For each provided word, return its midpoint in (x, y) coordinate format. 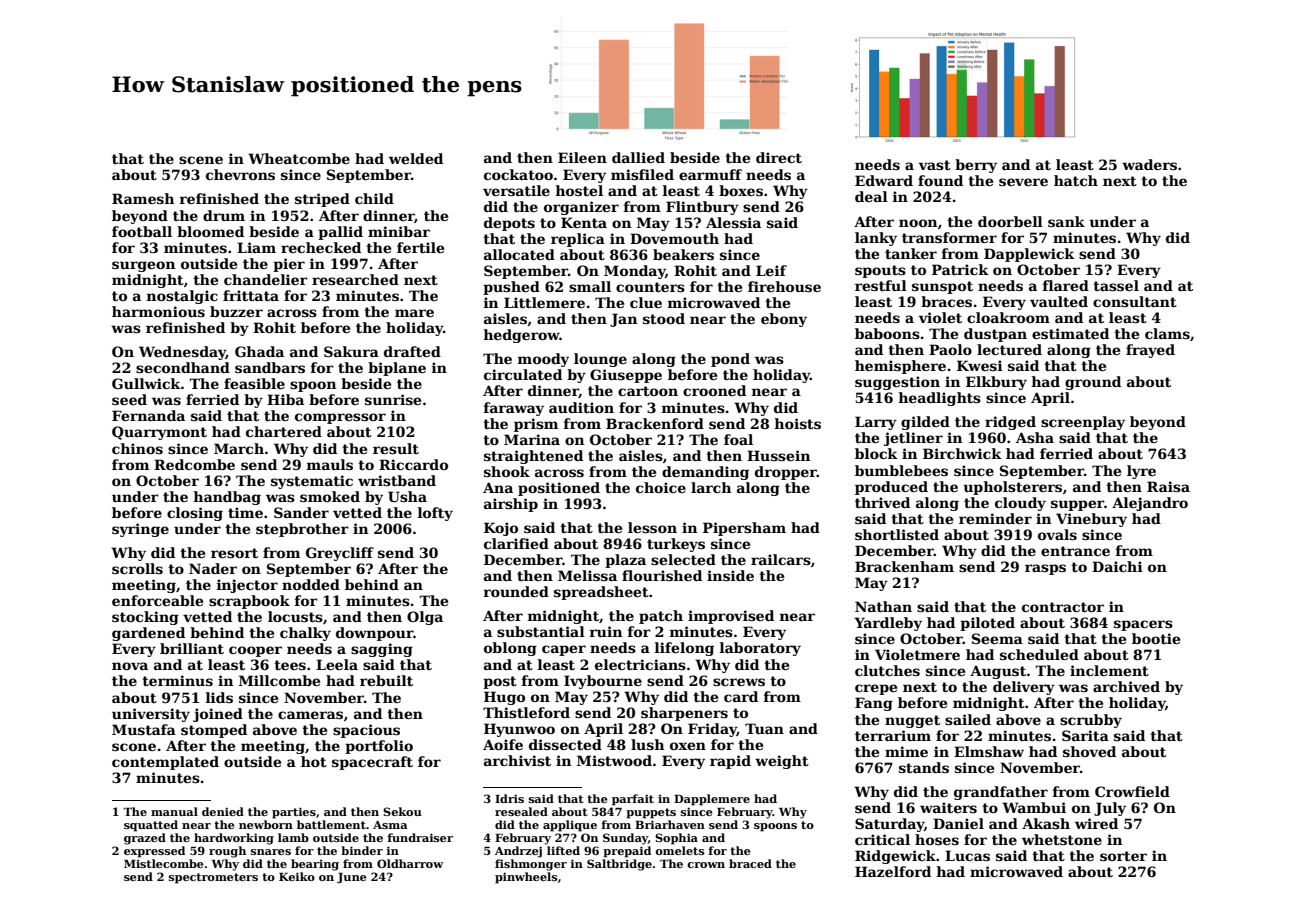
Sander (301, 512)
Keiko (297, 876)
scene (201, 160)
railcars (781, 559)
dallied (638, 157)
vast (935, 165)
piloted (987, 624)
